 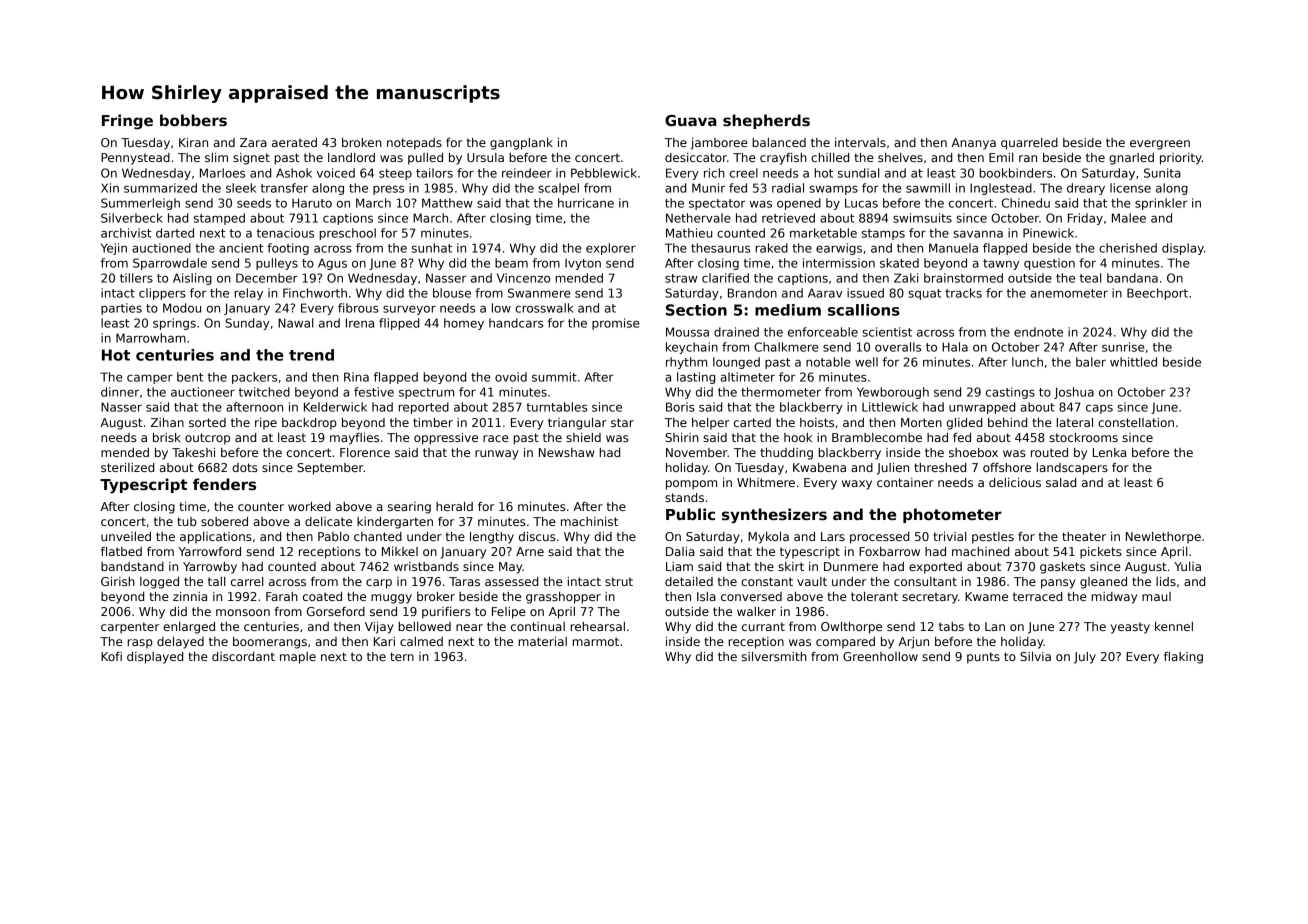 I want to click on aerated, so click(x=294, y=142).
